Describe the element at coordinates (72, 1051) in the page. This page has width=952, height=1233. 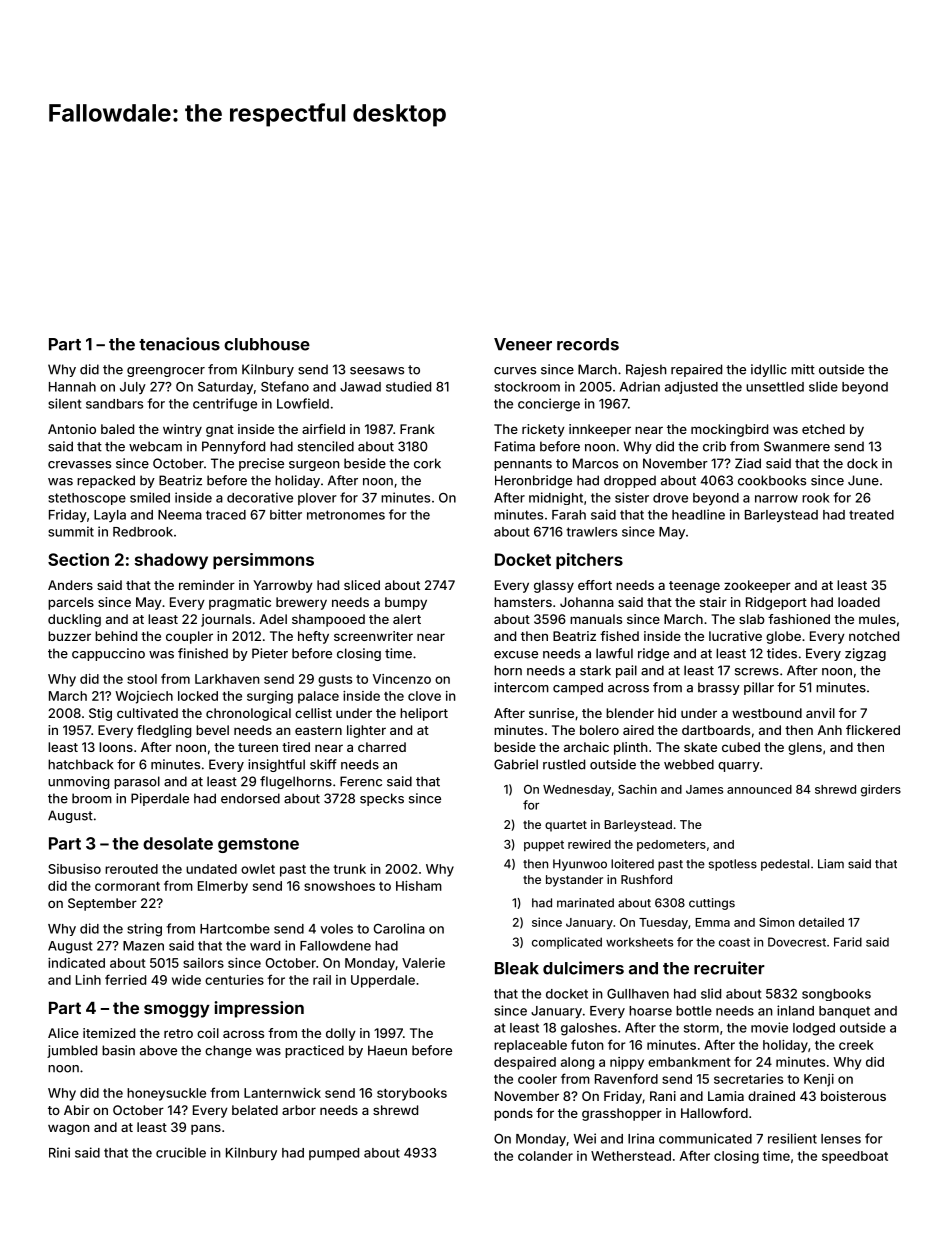
I see `jumbled` at that location.
